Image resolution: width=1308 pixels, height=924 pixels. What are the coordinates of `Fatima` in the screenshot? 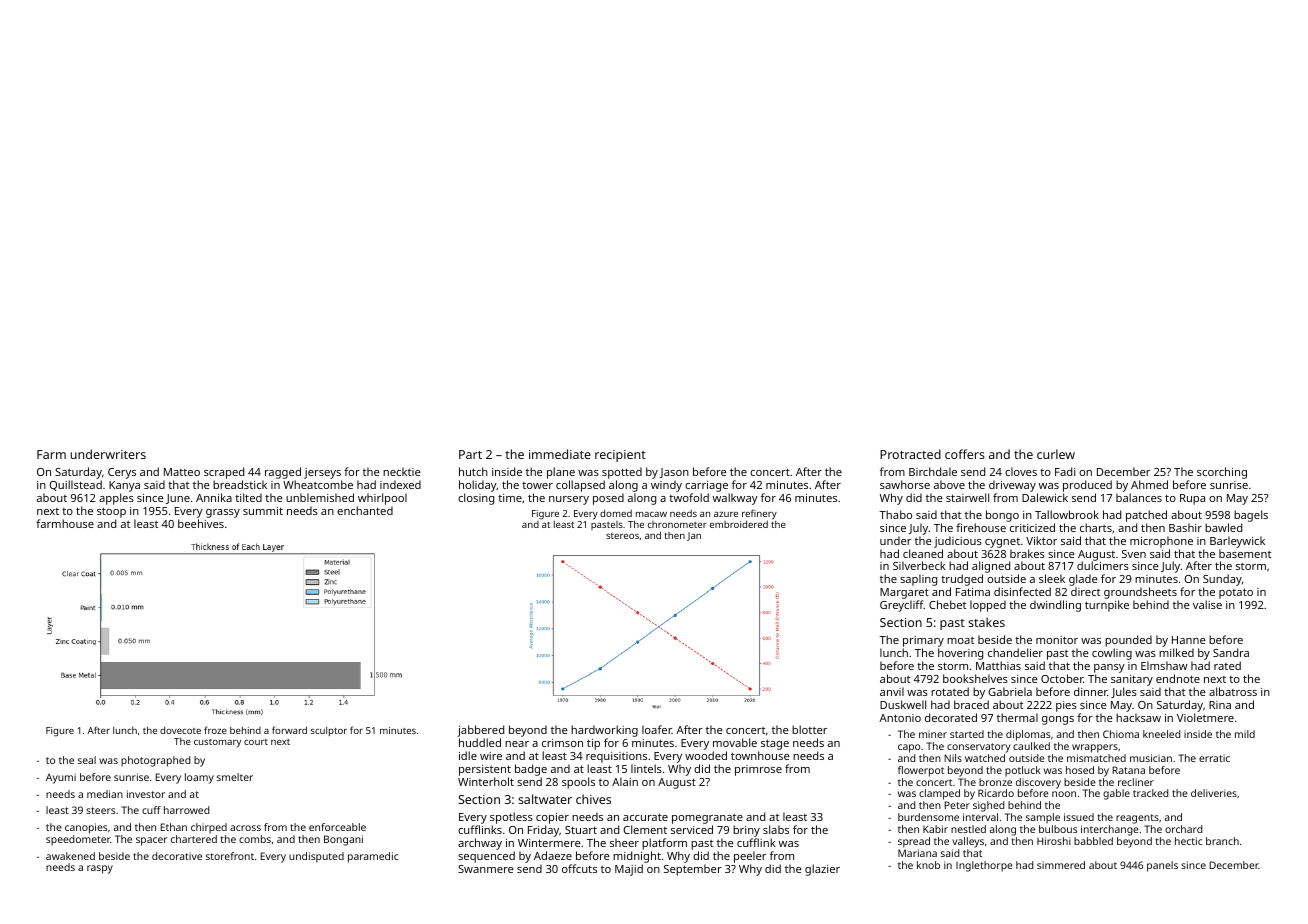 It's located at (973, 592).
